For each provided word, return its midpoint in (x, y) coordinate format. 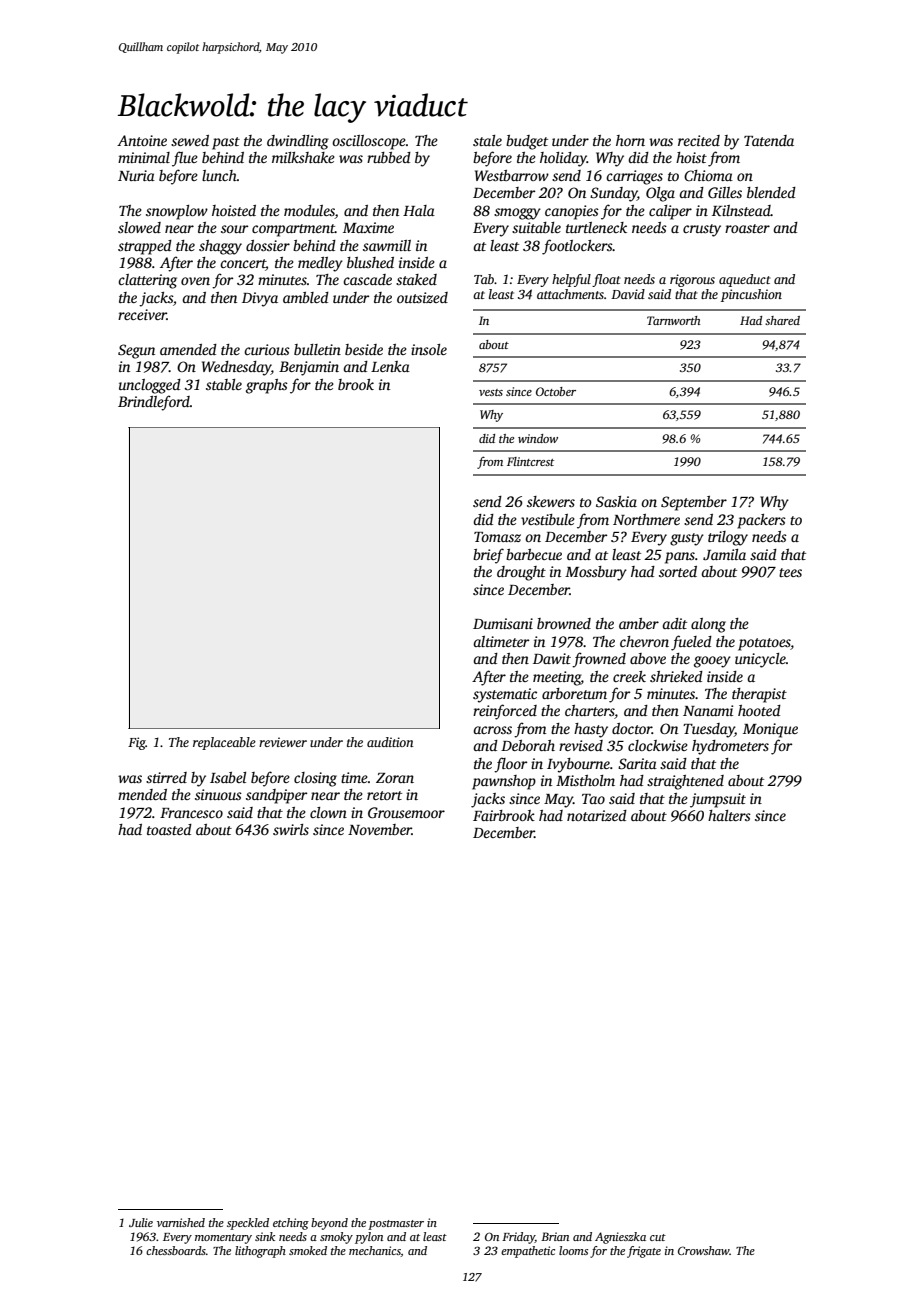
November (380, 829)
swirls (291, 829)
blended (771, 192)
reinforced (505, 712)
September (694, 503)
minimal (144, 157)
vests (491, 392)
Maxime (368, 227)
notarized (597, 815)
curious (267, 349)
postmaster (396, 1225)
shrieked (676, 676)
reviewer (283, 742)
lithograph (260, 1252)
